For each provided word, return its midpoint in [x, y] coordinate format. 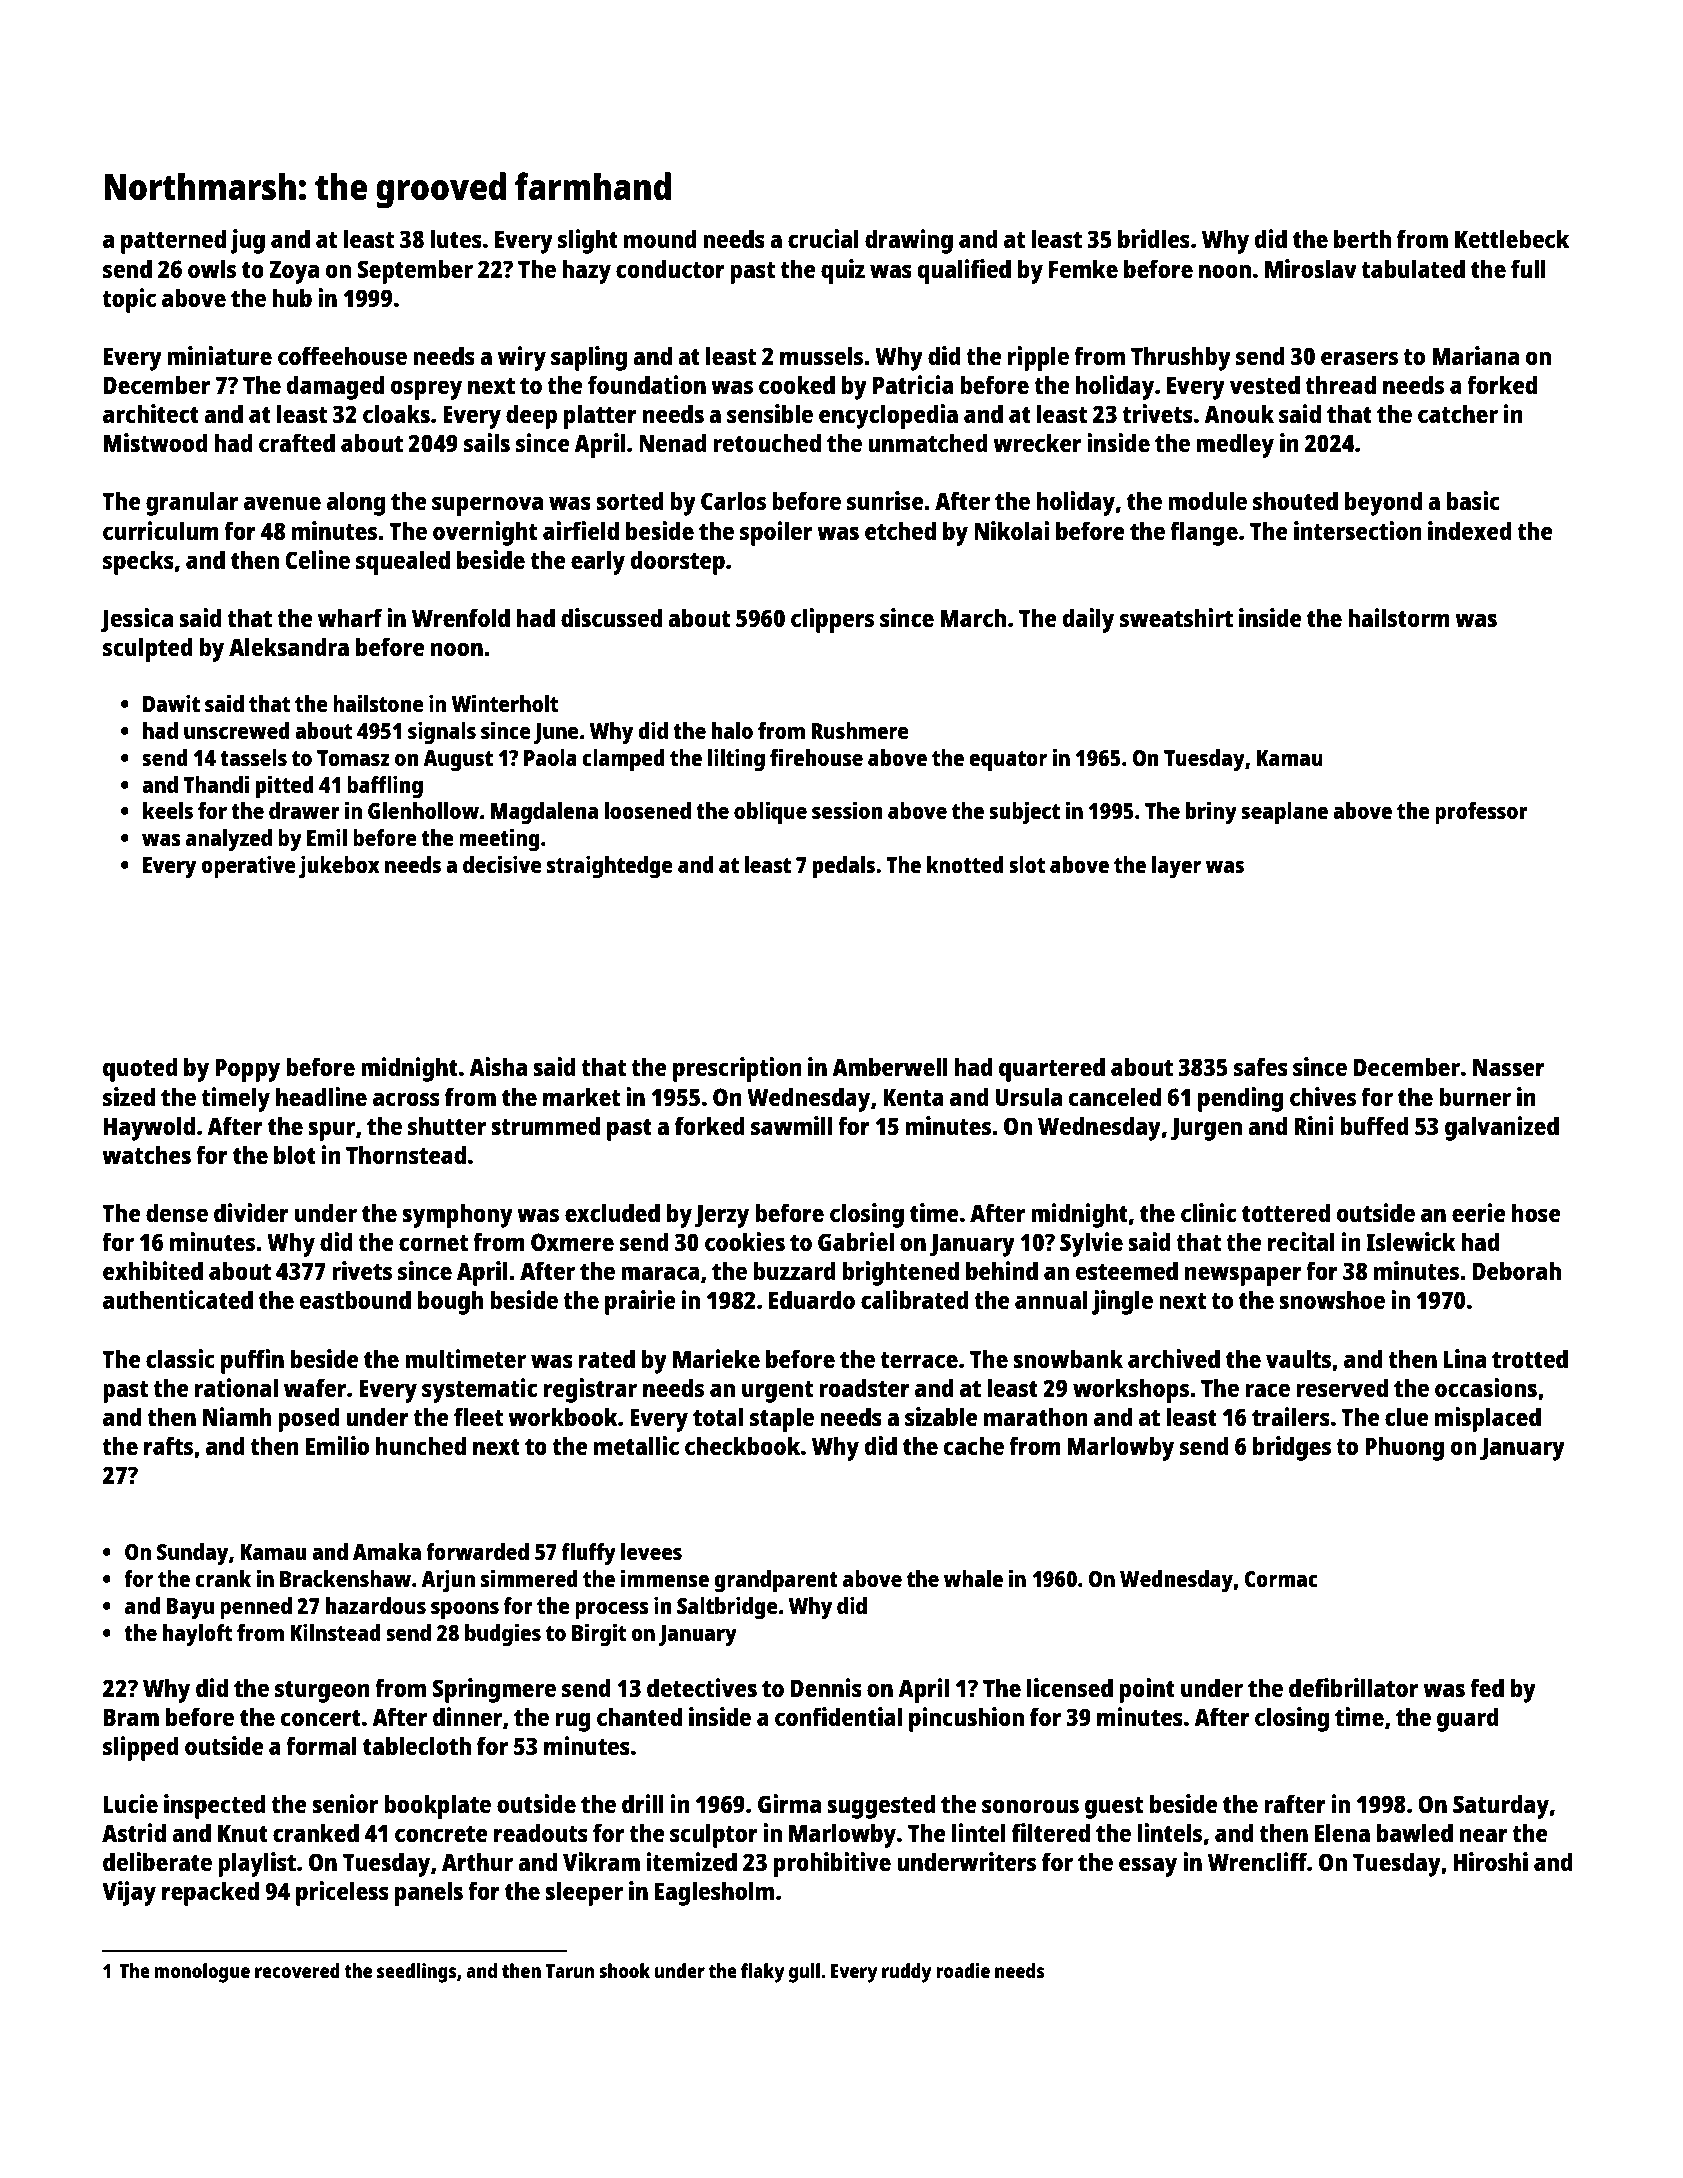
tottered [1286, 1212]
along [356, 503]
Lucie [131, 1803]
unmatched [928, 442]
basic [1473, 500]
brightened [900, 1273]
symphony [457, 1215]
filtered [1051, 1832]
